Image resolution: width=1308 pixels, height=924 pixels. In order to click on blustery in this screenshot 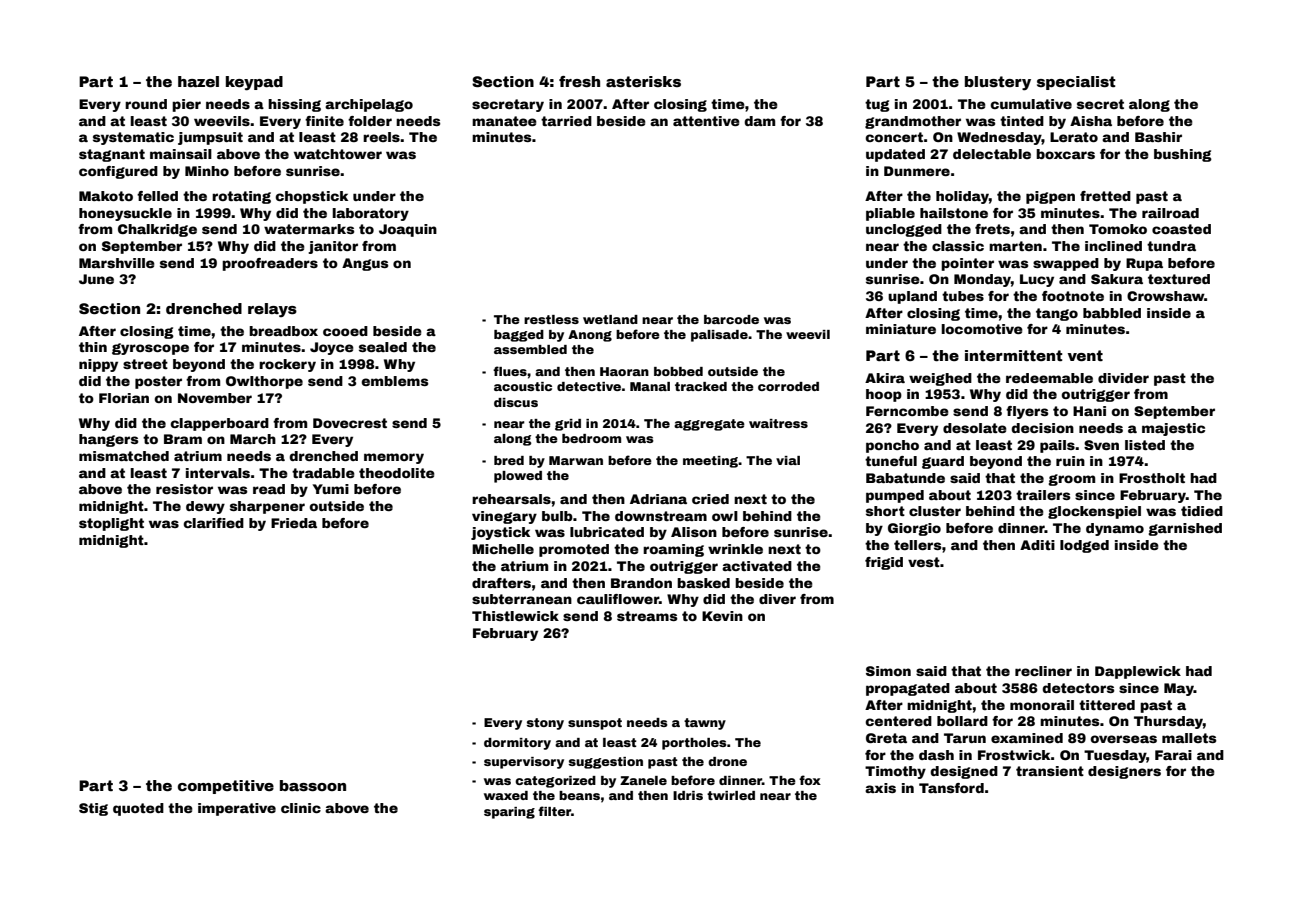, I will do `click(998, 83)`.
